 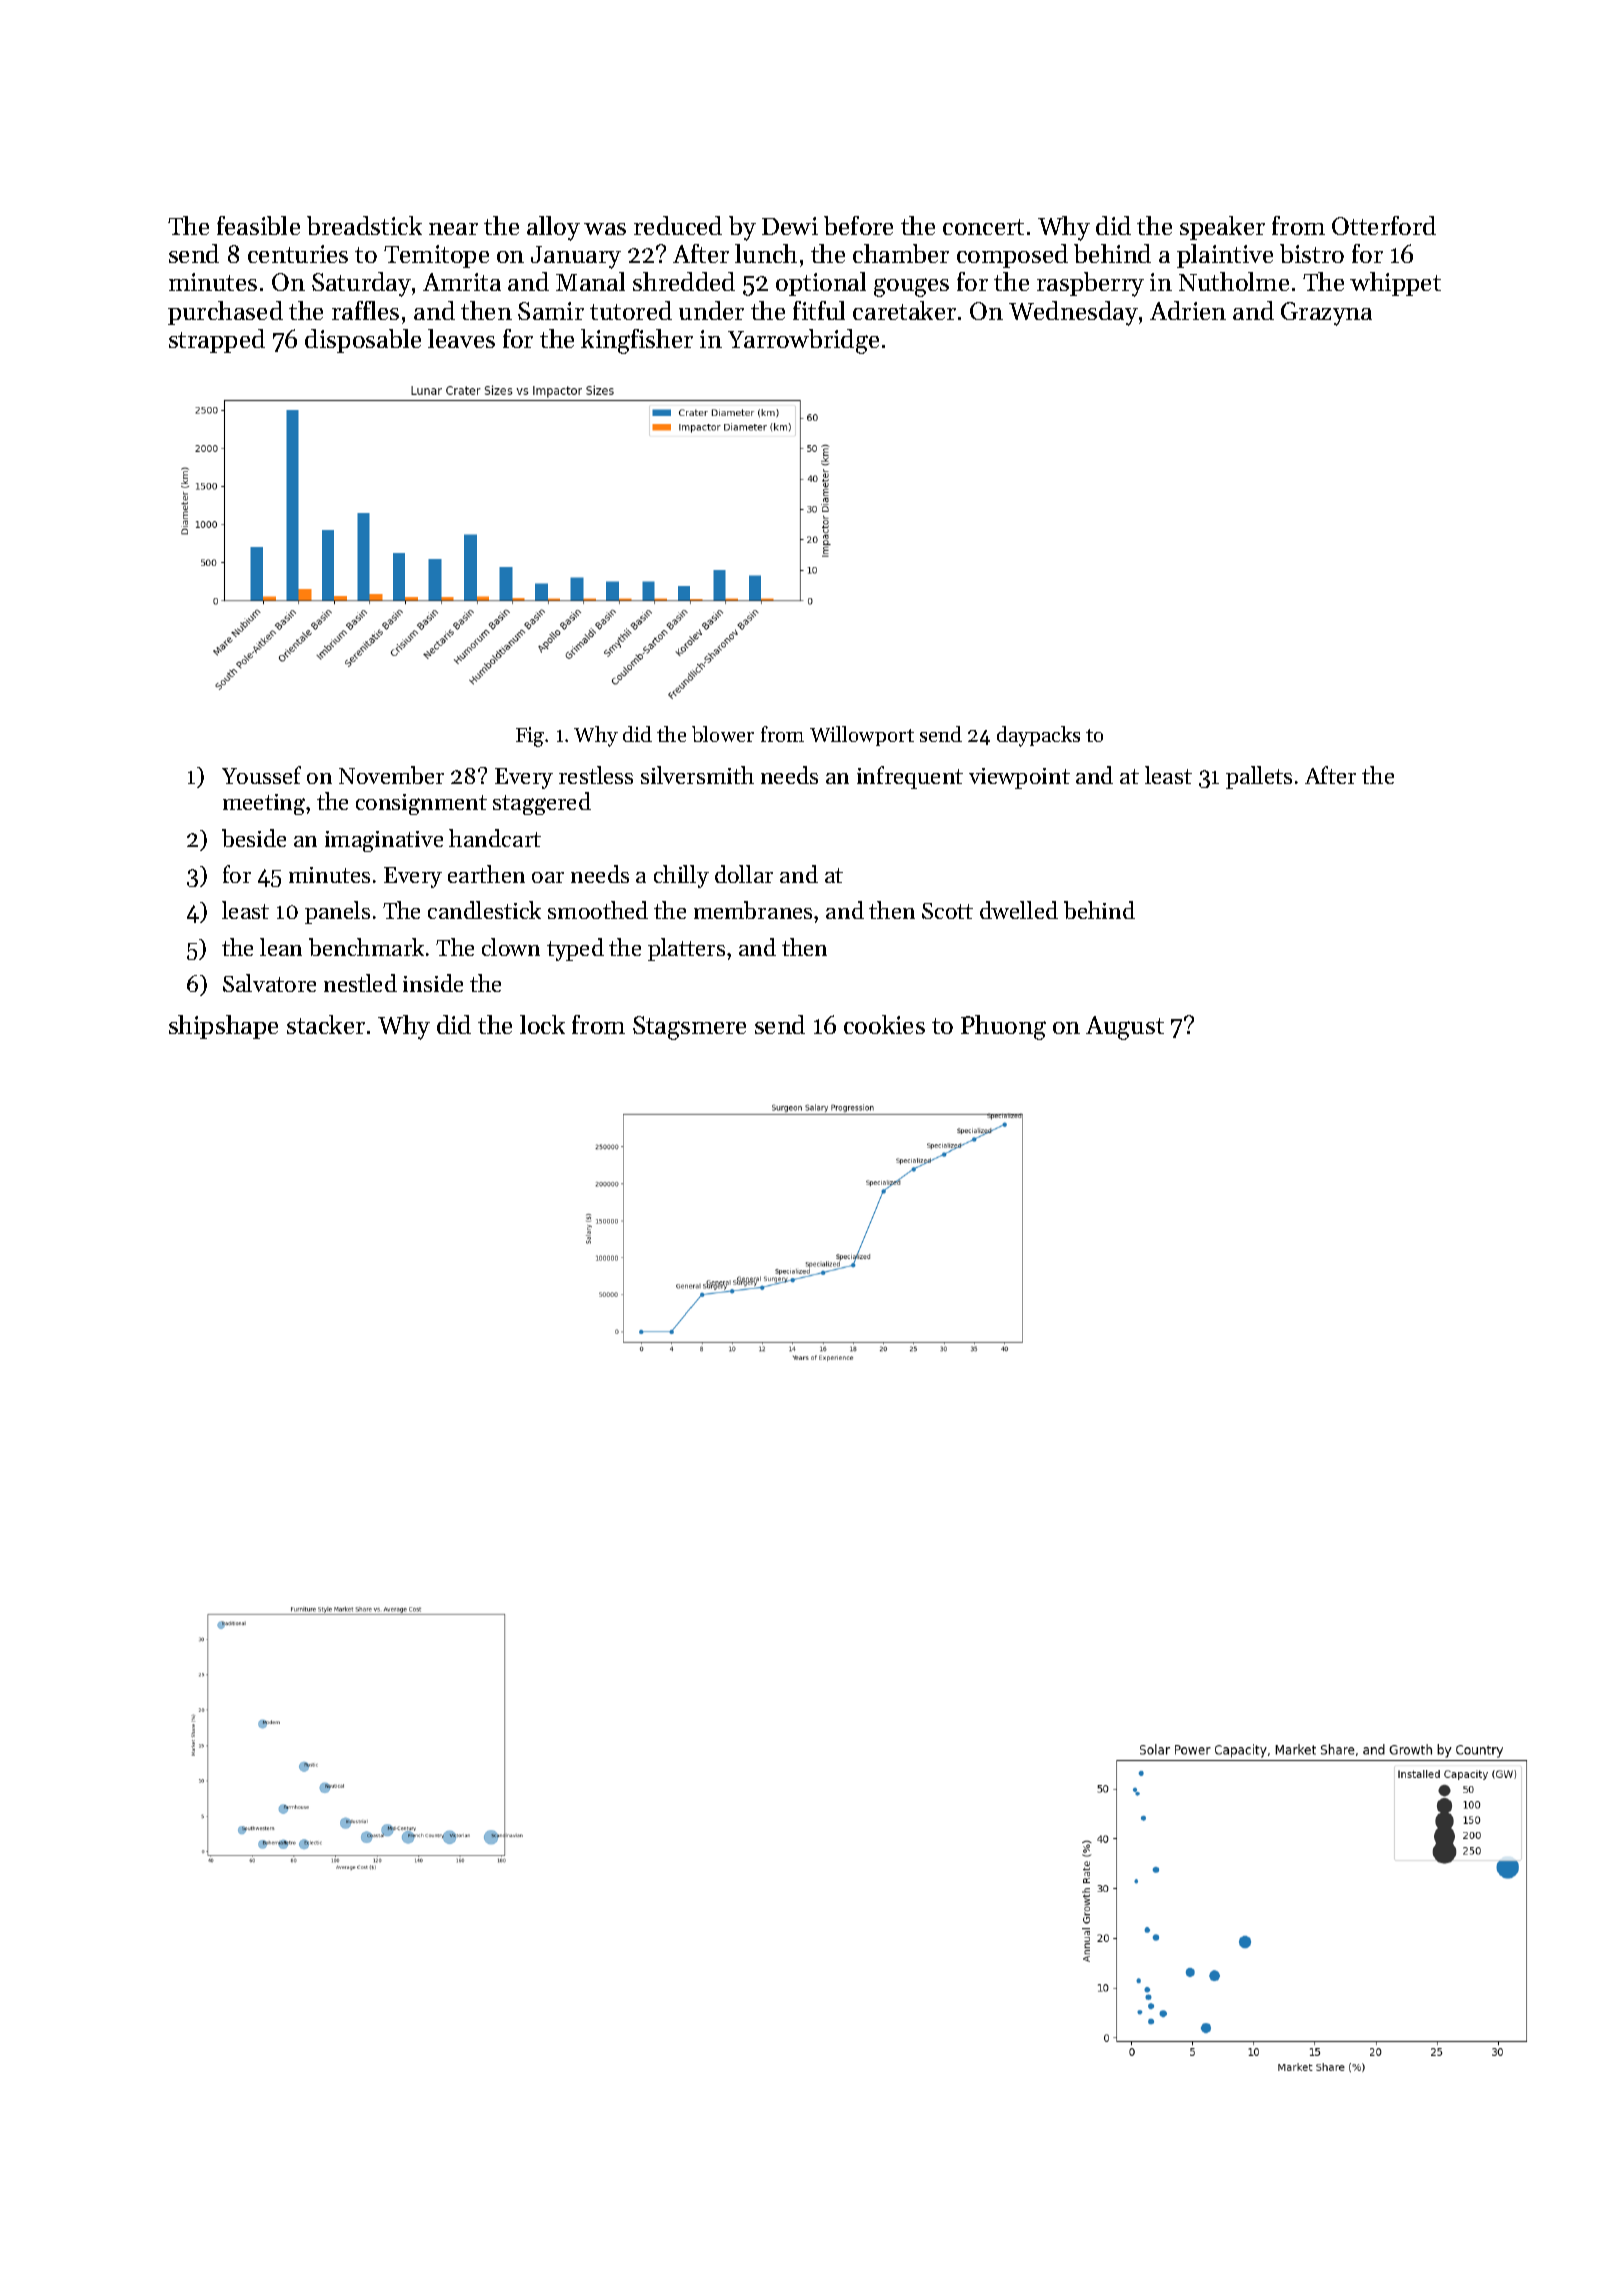 What do you see at coordinates (1259, 777) in the screenshot?
I see `pallets` at bounding box center [1259, 777].
